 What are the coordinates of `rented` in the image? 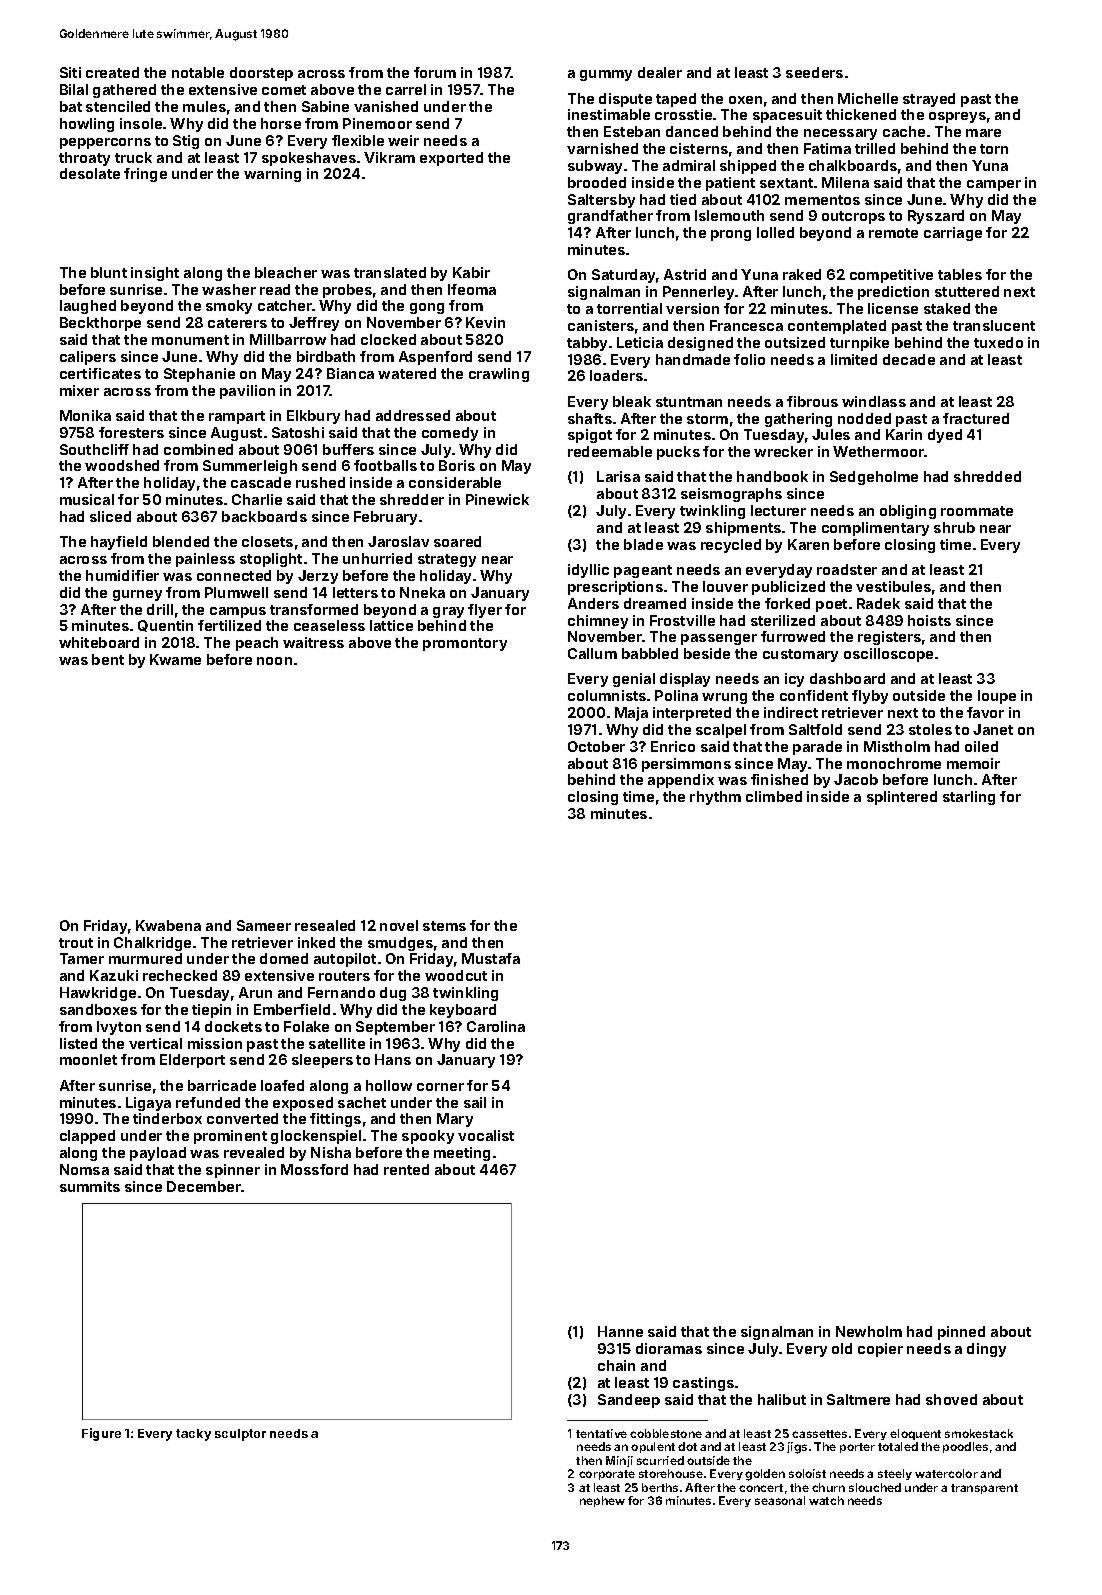 It's located at (406, 1169).
